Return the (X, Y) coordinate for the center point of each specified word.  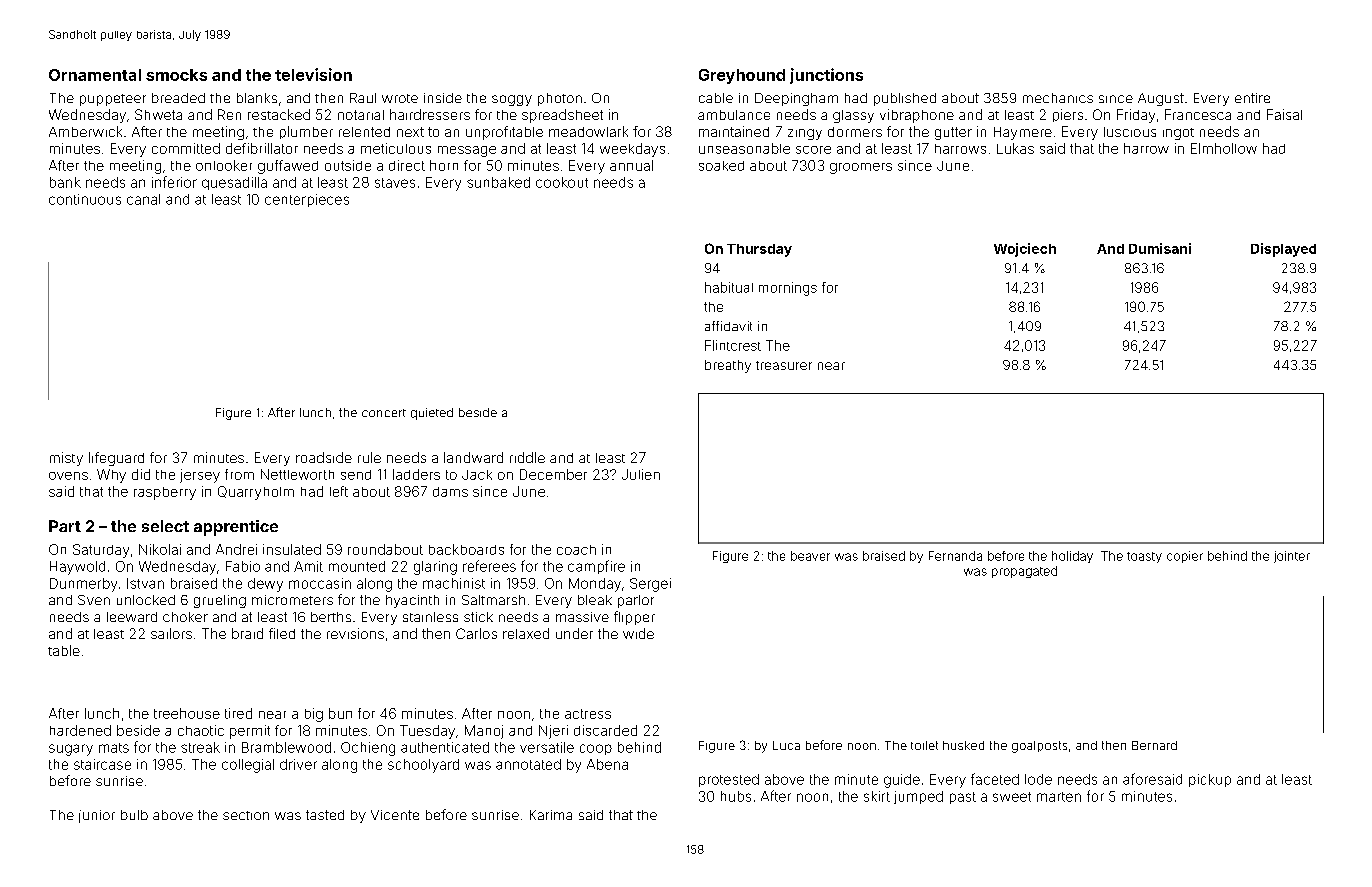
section (246, 815)
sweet (1012, 797)
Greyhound (742, 76)
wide (638, 633)
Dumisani (1160, 248)
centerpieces (307, 200)
